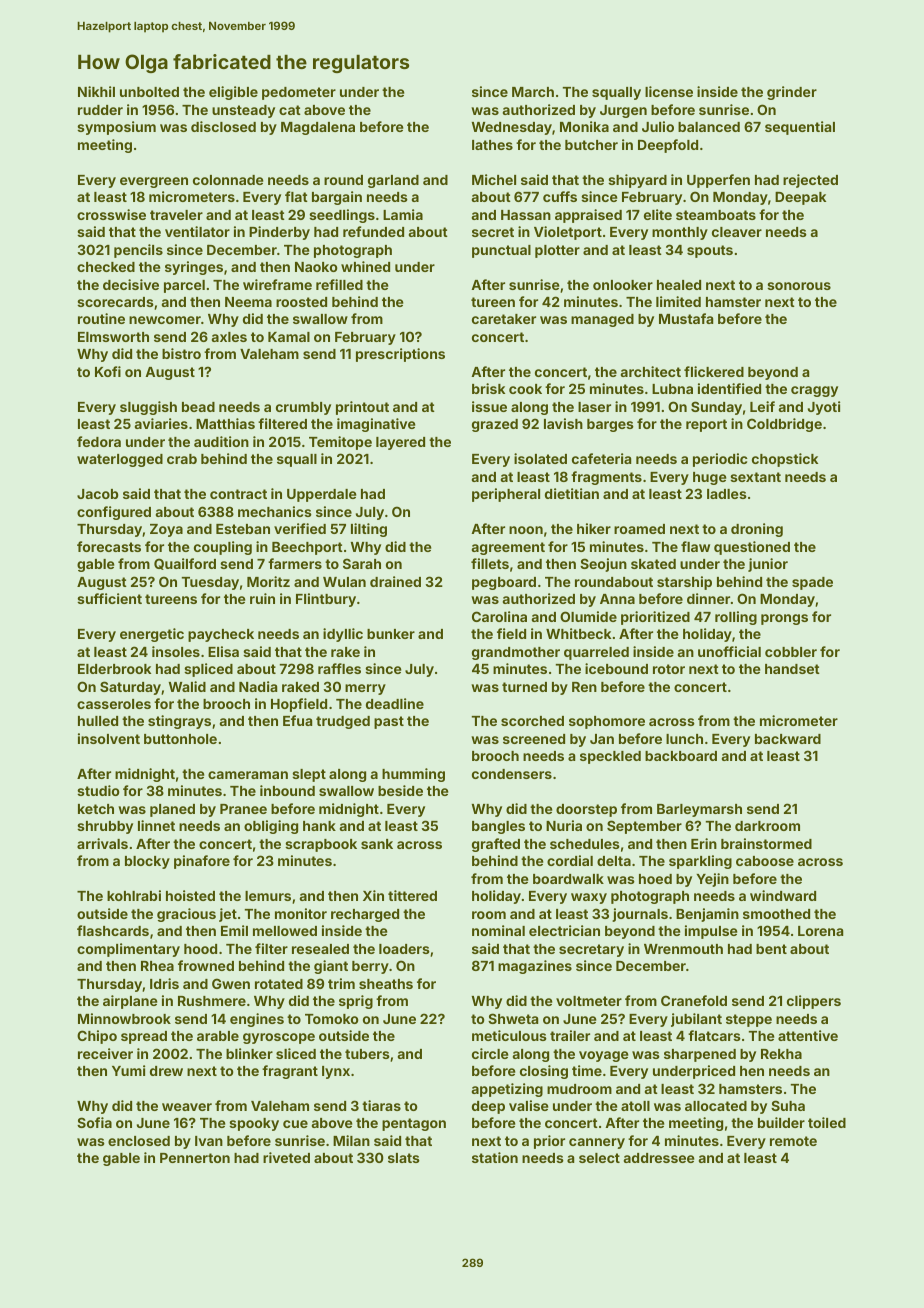 Image resolution: width=924 pixels, height=1308 pixels. What do you see at coordinates (164, 983) in the image?
I see `Idris` at bounding box center [164, 983].
